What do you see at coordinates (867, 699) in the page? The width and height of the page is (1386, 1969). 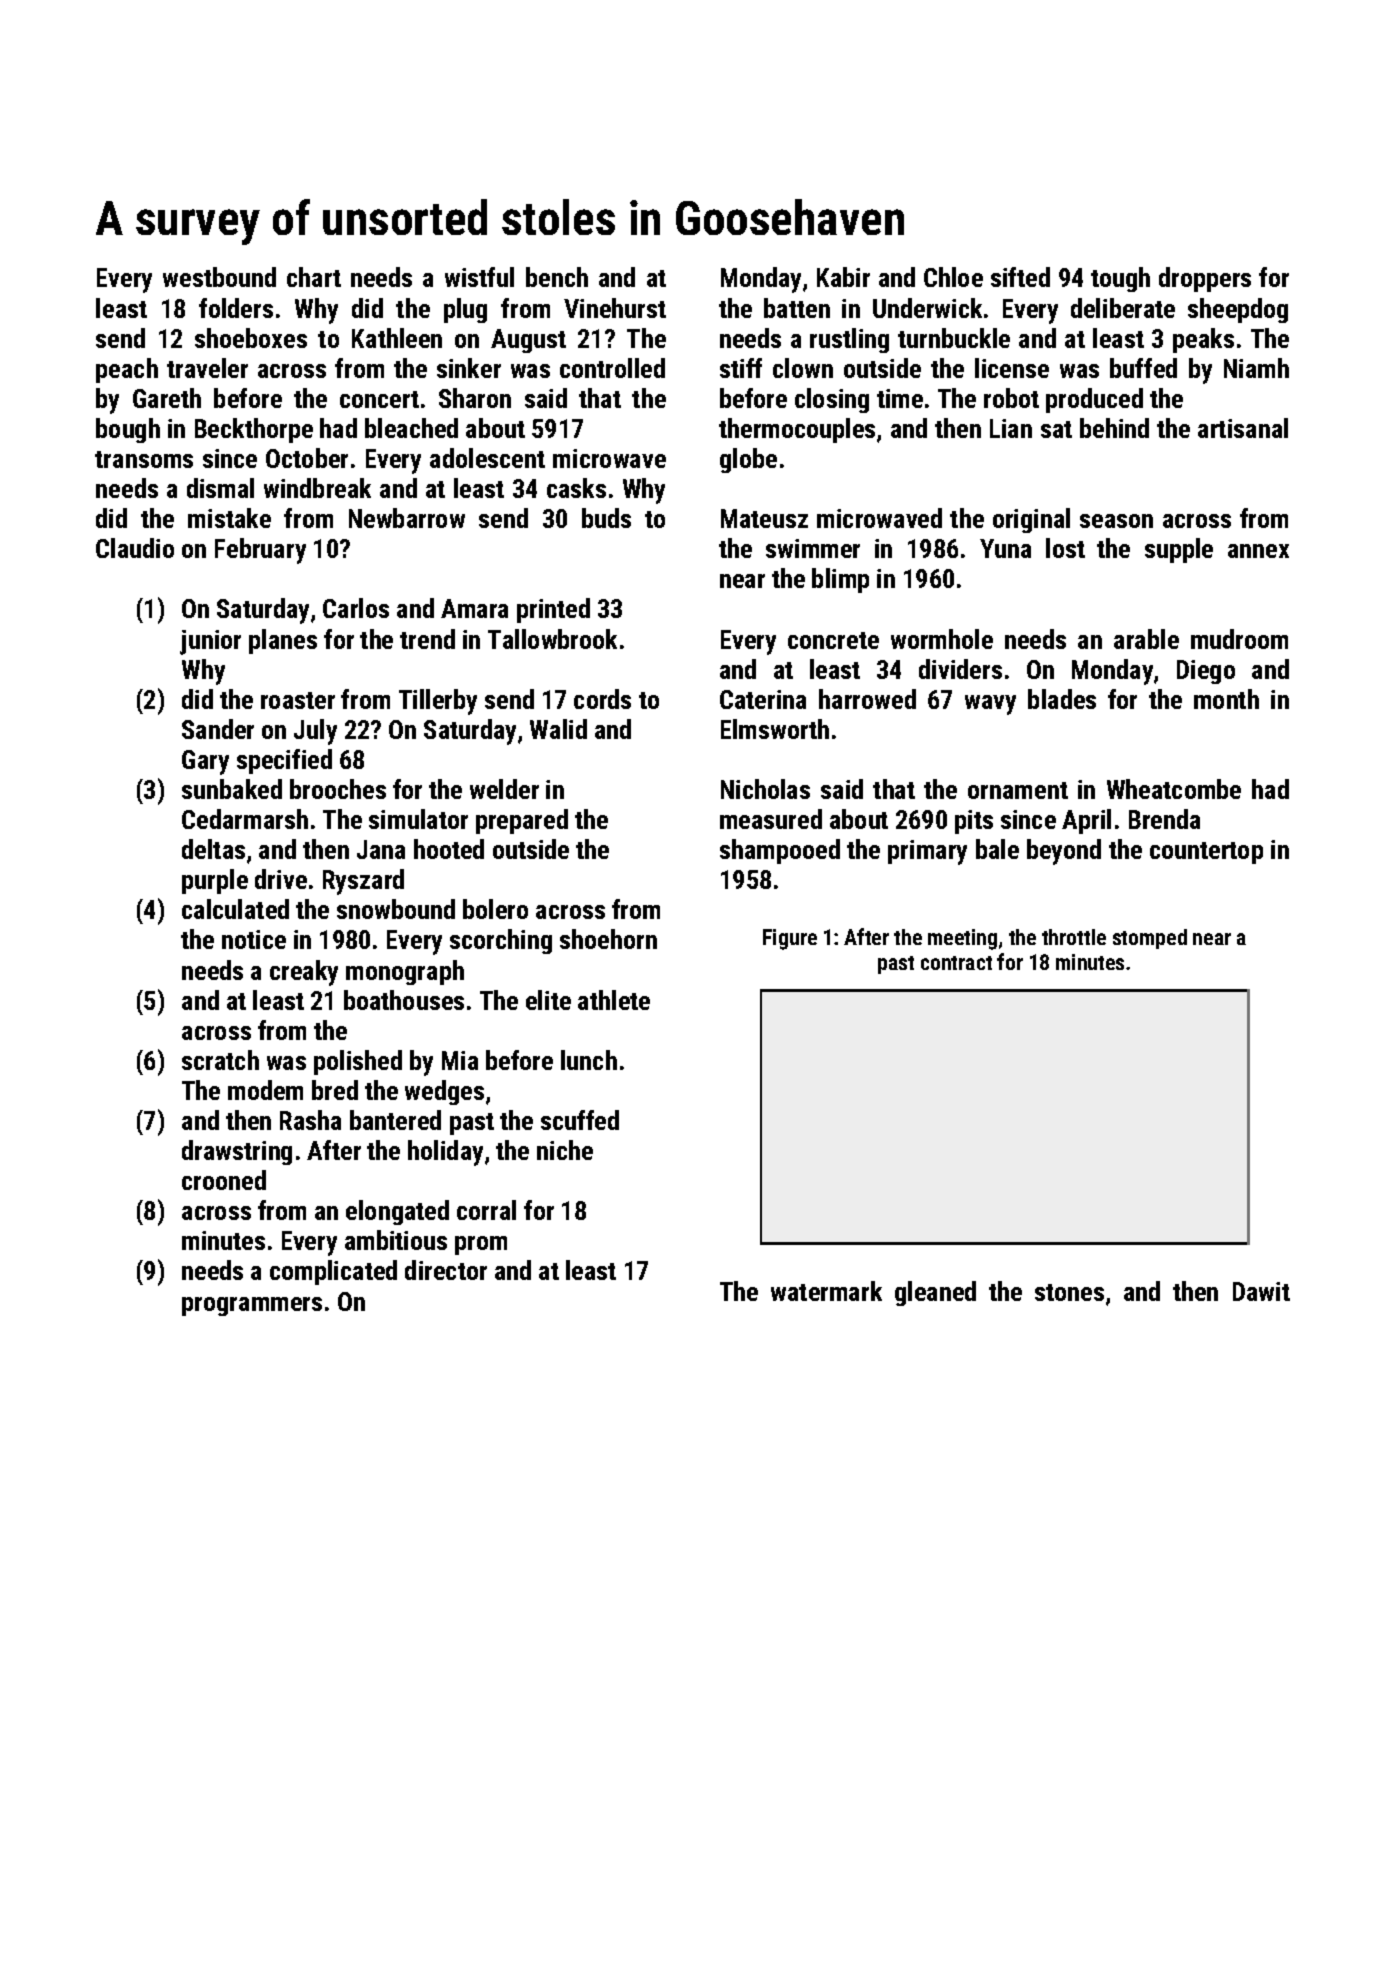 I see `harrowed` at bounding box center [867, 699].
